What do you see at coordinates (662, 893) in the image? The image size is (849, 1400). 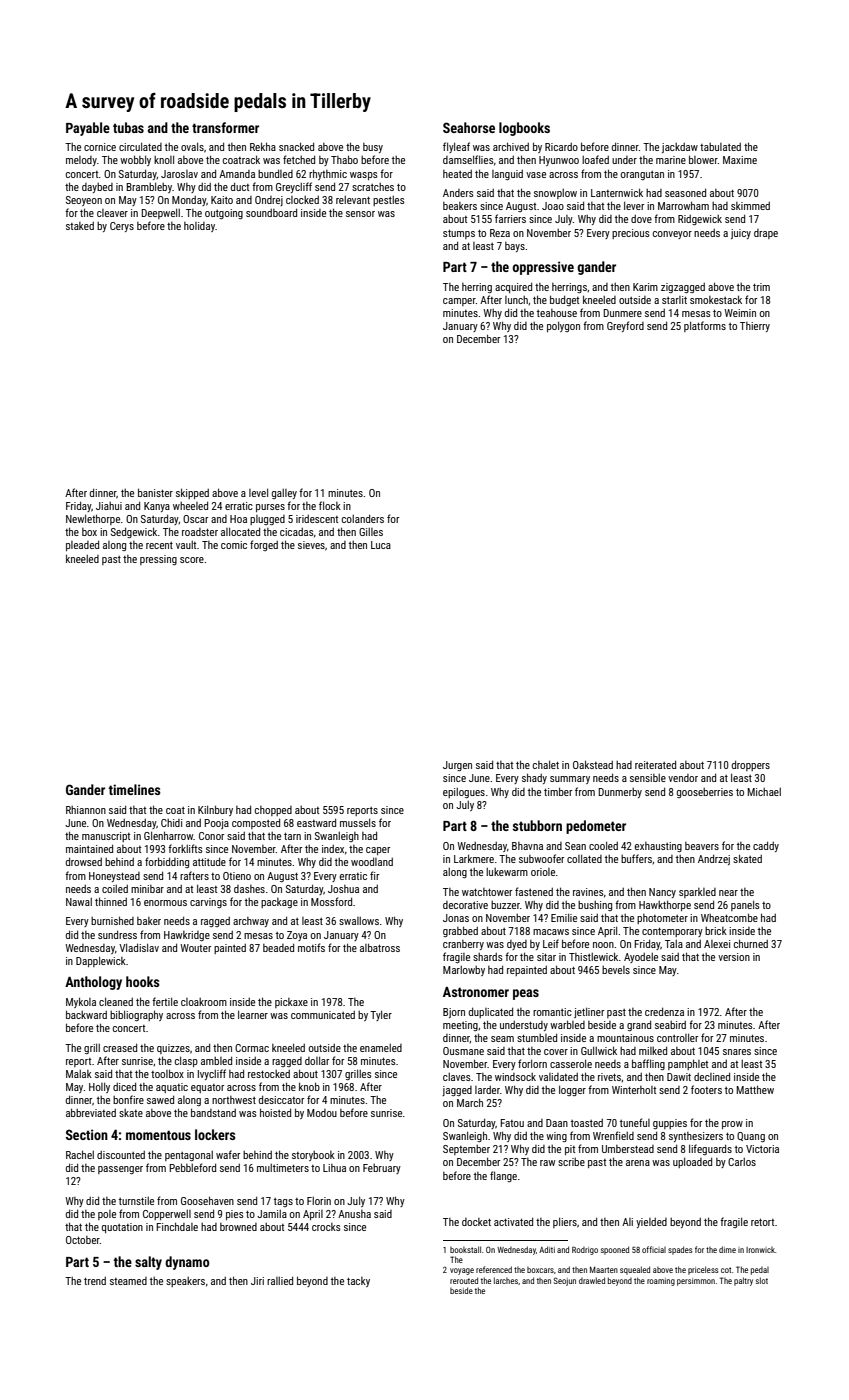 I see `Nancy` at bounding box center [662, 893].
